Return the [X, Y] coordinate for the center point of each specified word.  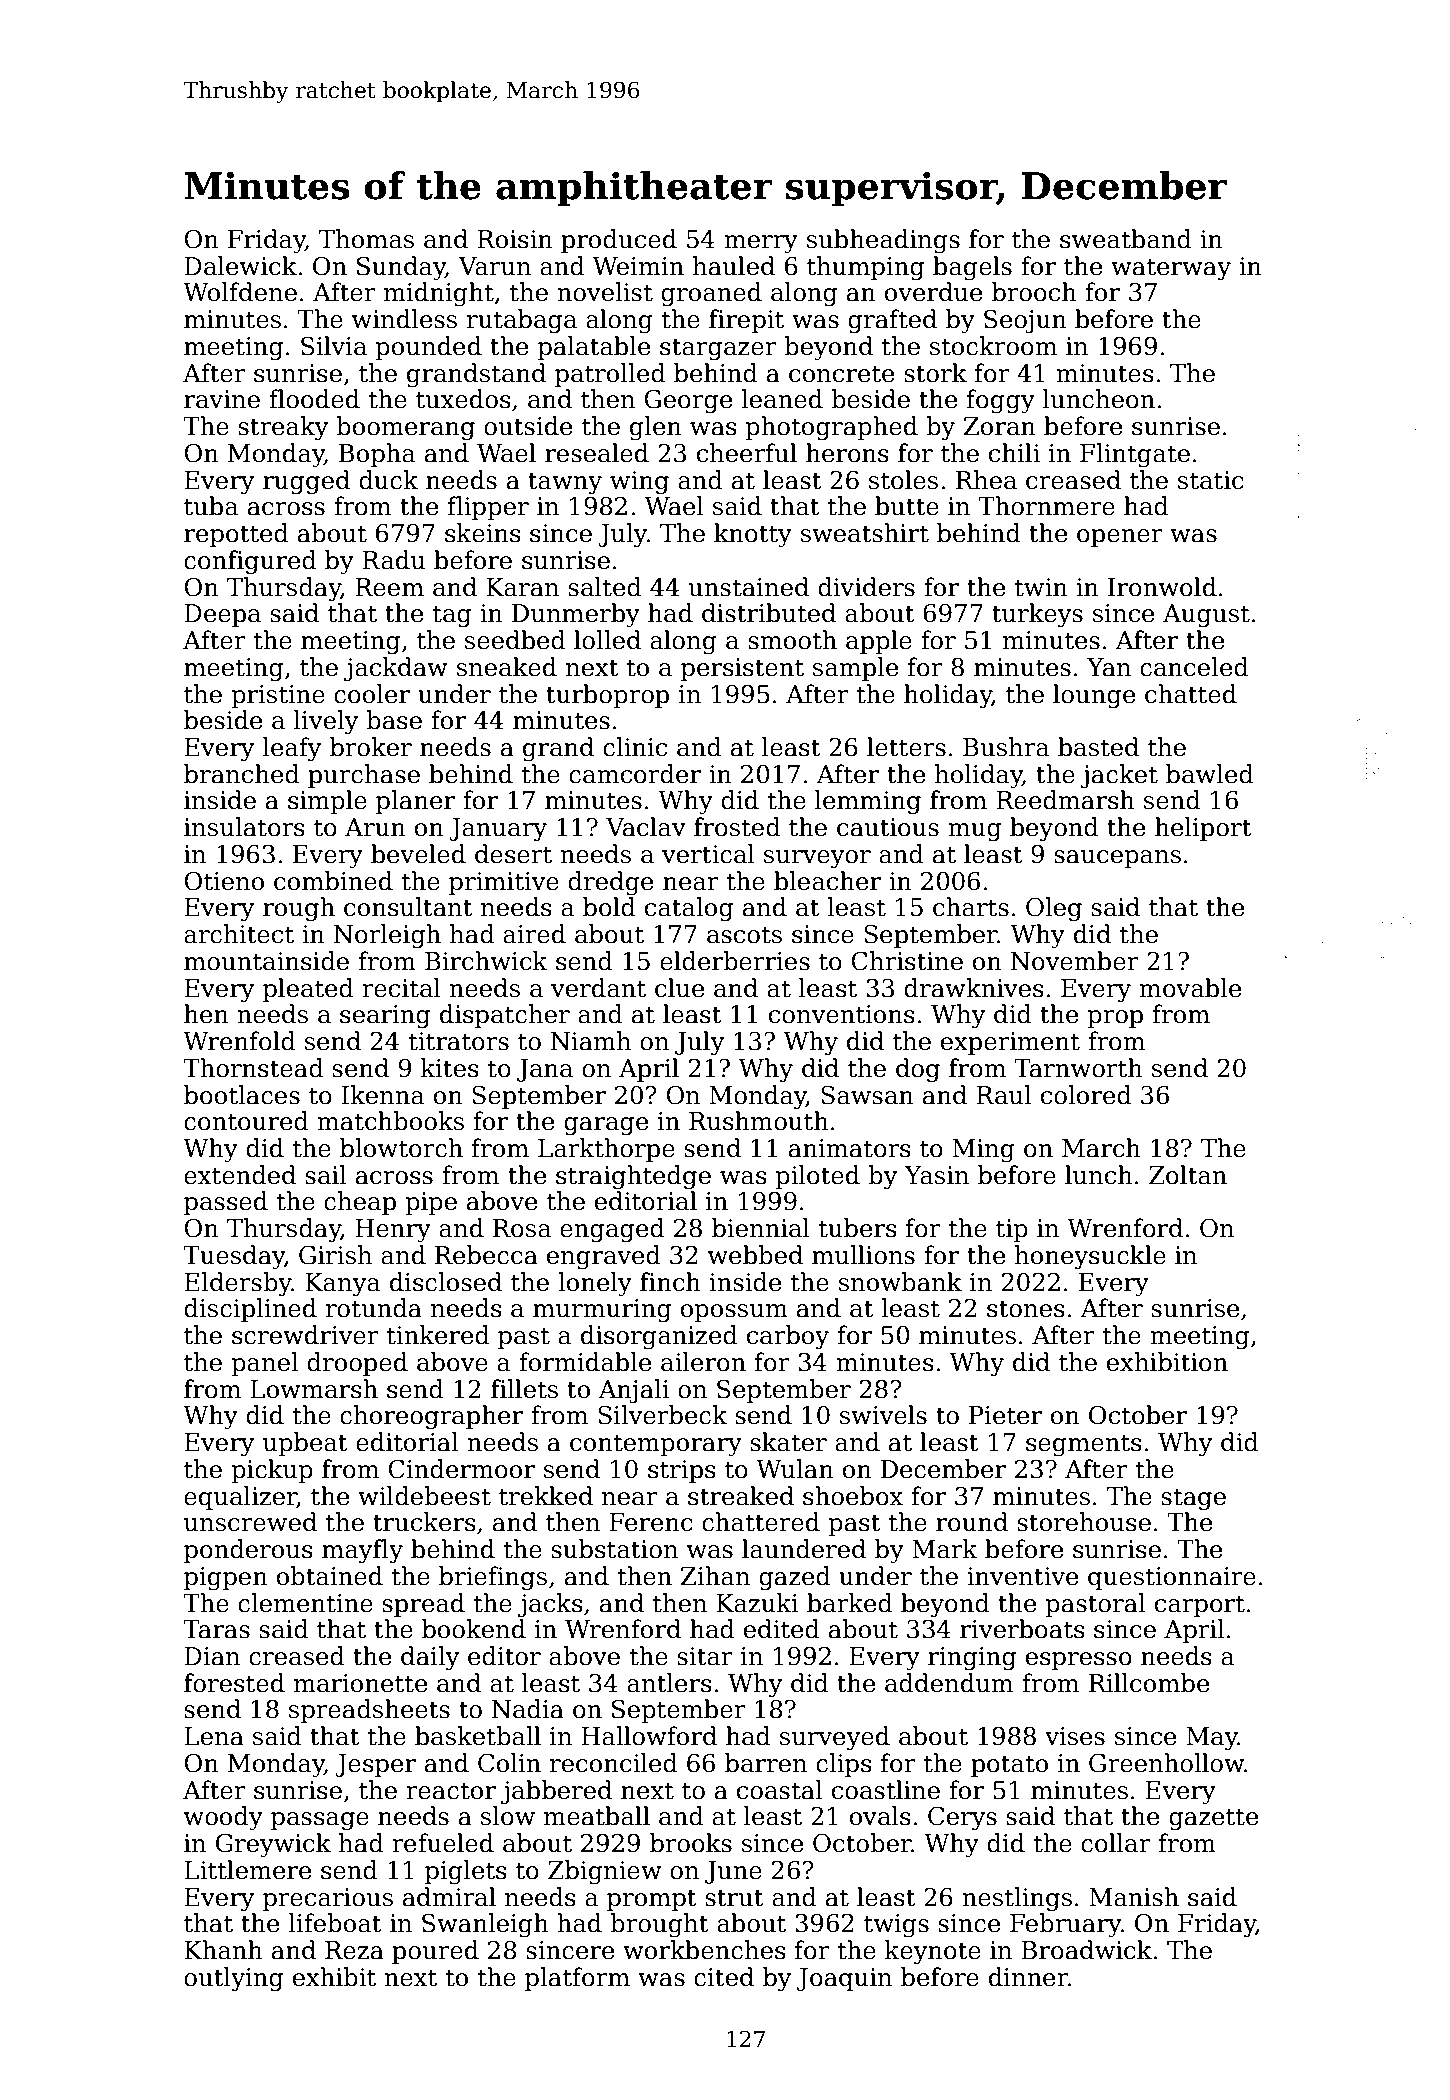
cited [724, 1977]
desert [513, 854]
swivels [883, 1415]
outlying [233, 1979]
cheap [360, 1203]
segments [1084, 1445]
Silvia [334, 346]
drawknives [974, 988]
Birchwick [486, 961]
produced [619, 241]
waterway [1171, 269]
